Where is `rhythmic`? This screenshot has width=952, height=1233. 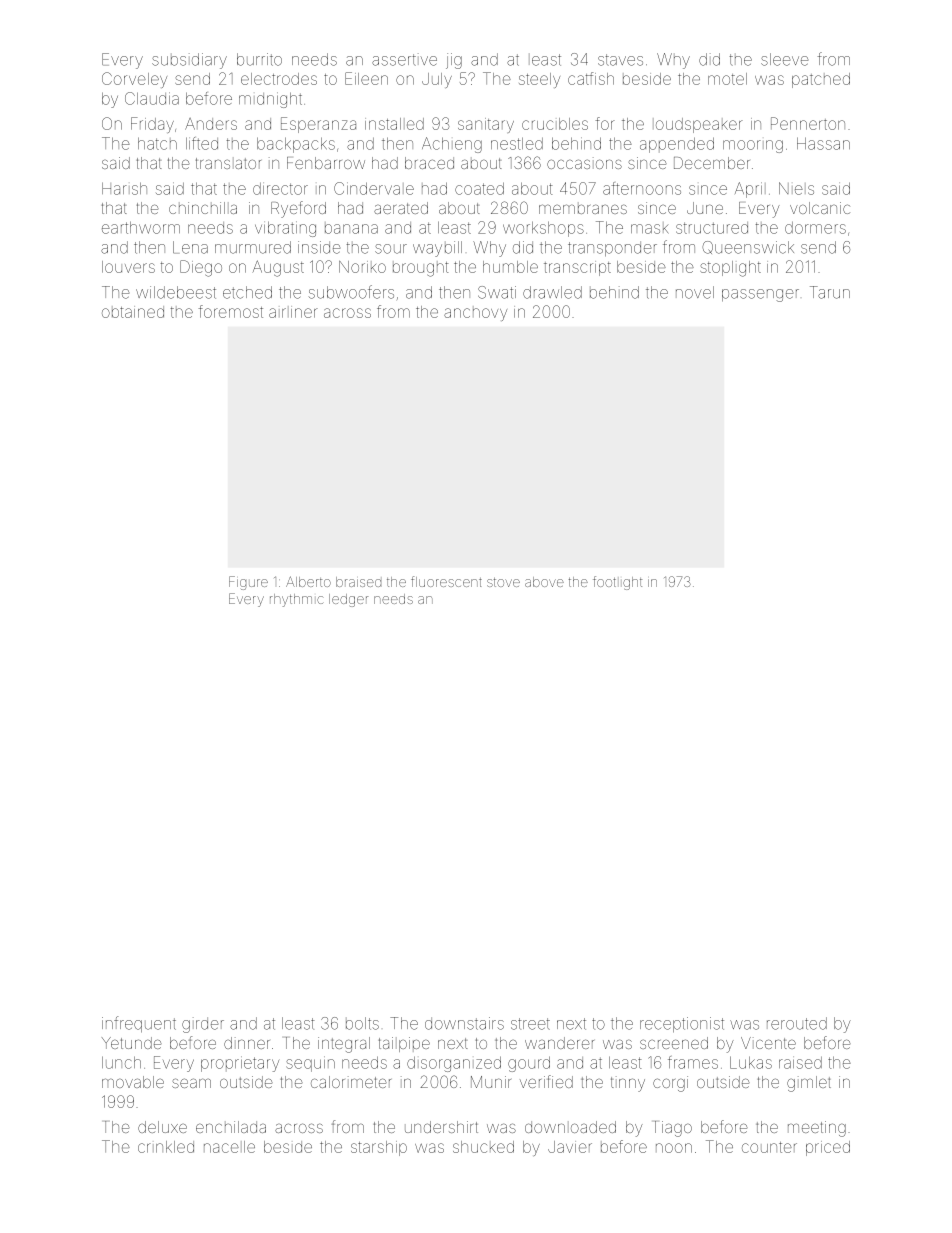 rhythmic is located at coordinates (296, 600).
